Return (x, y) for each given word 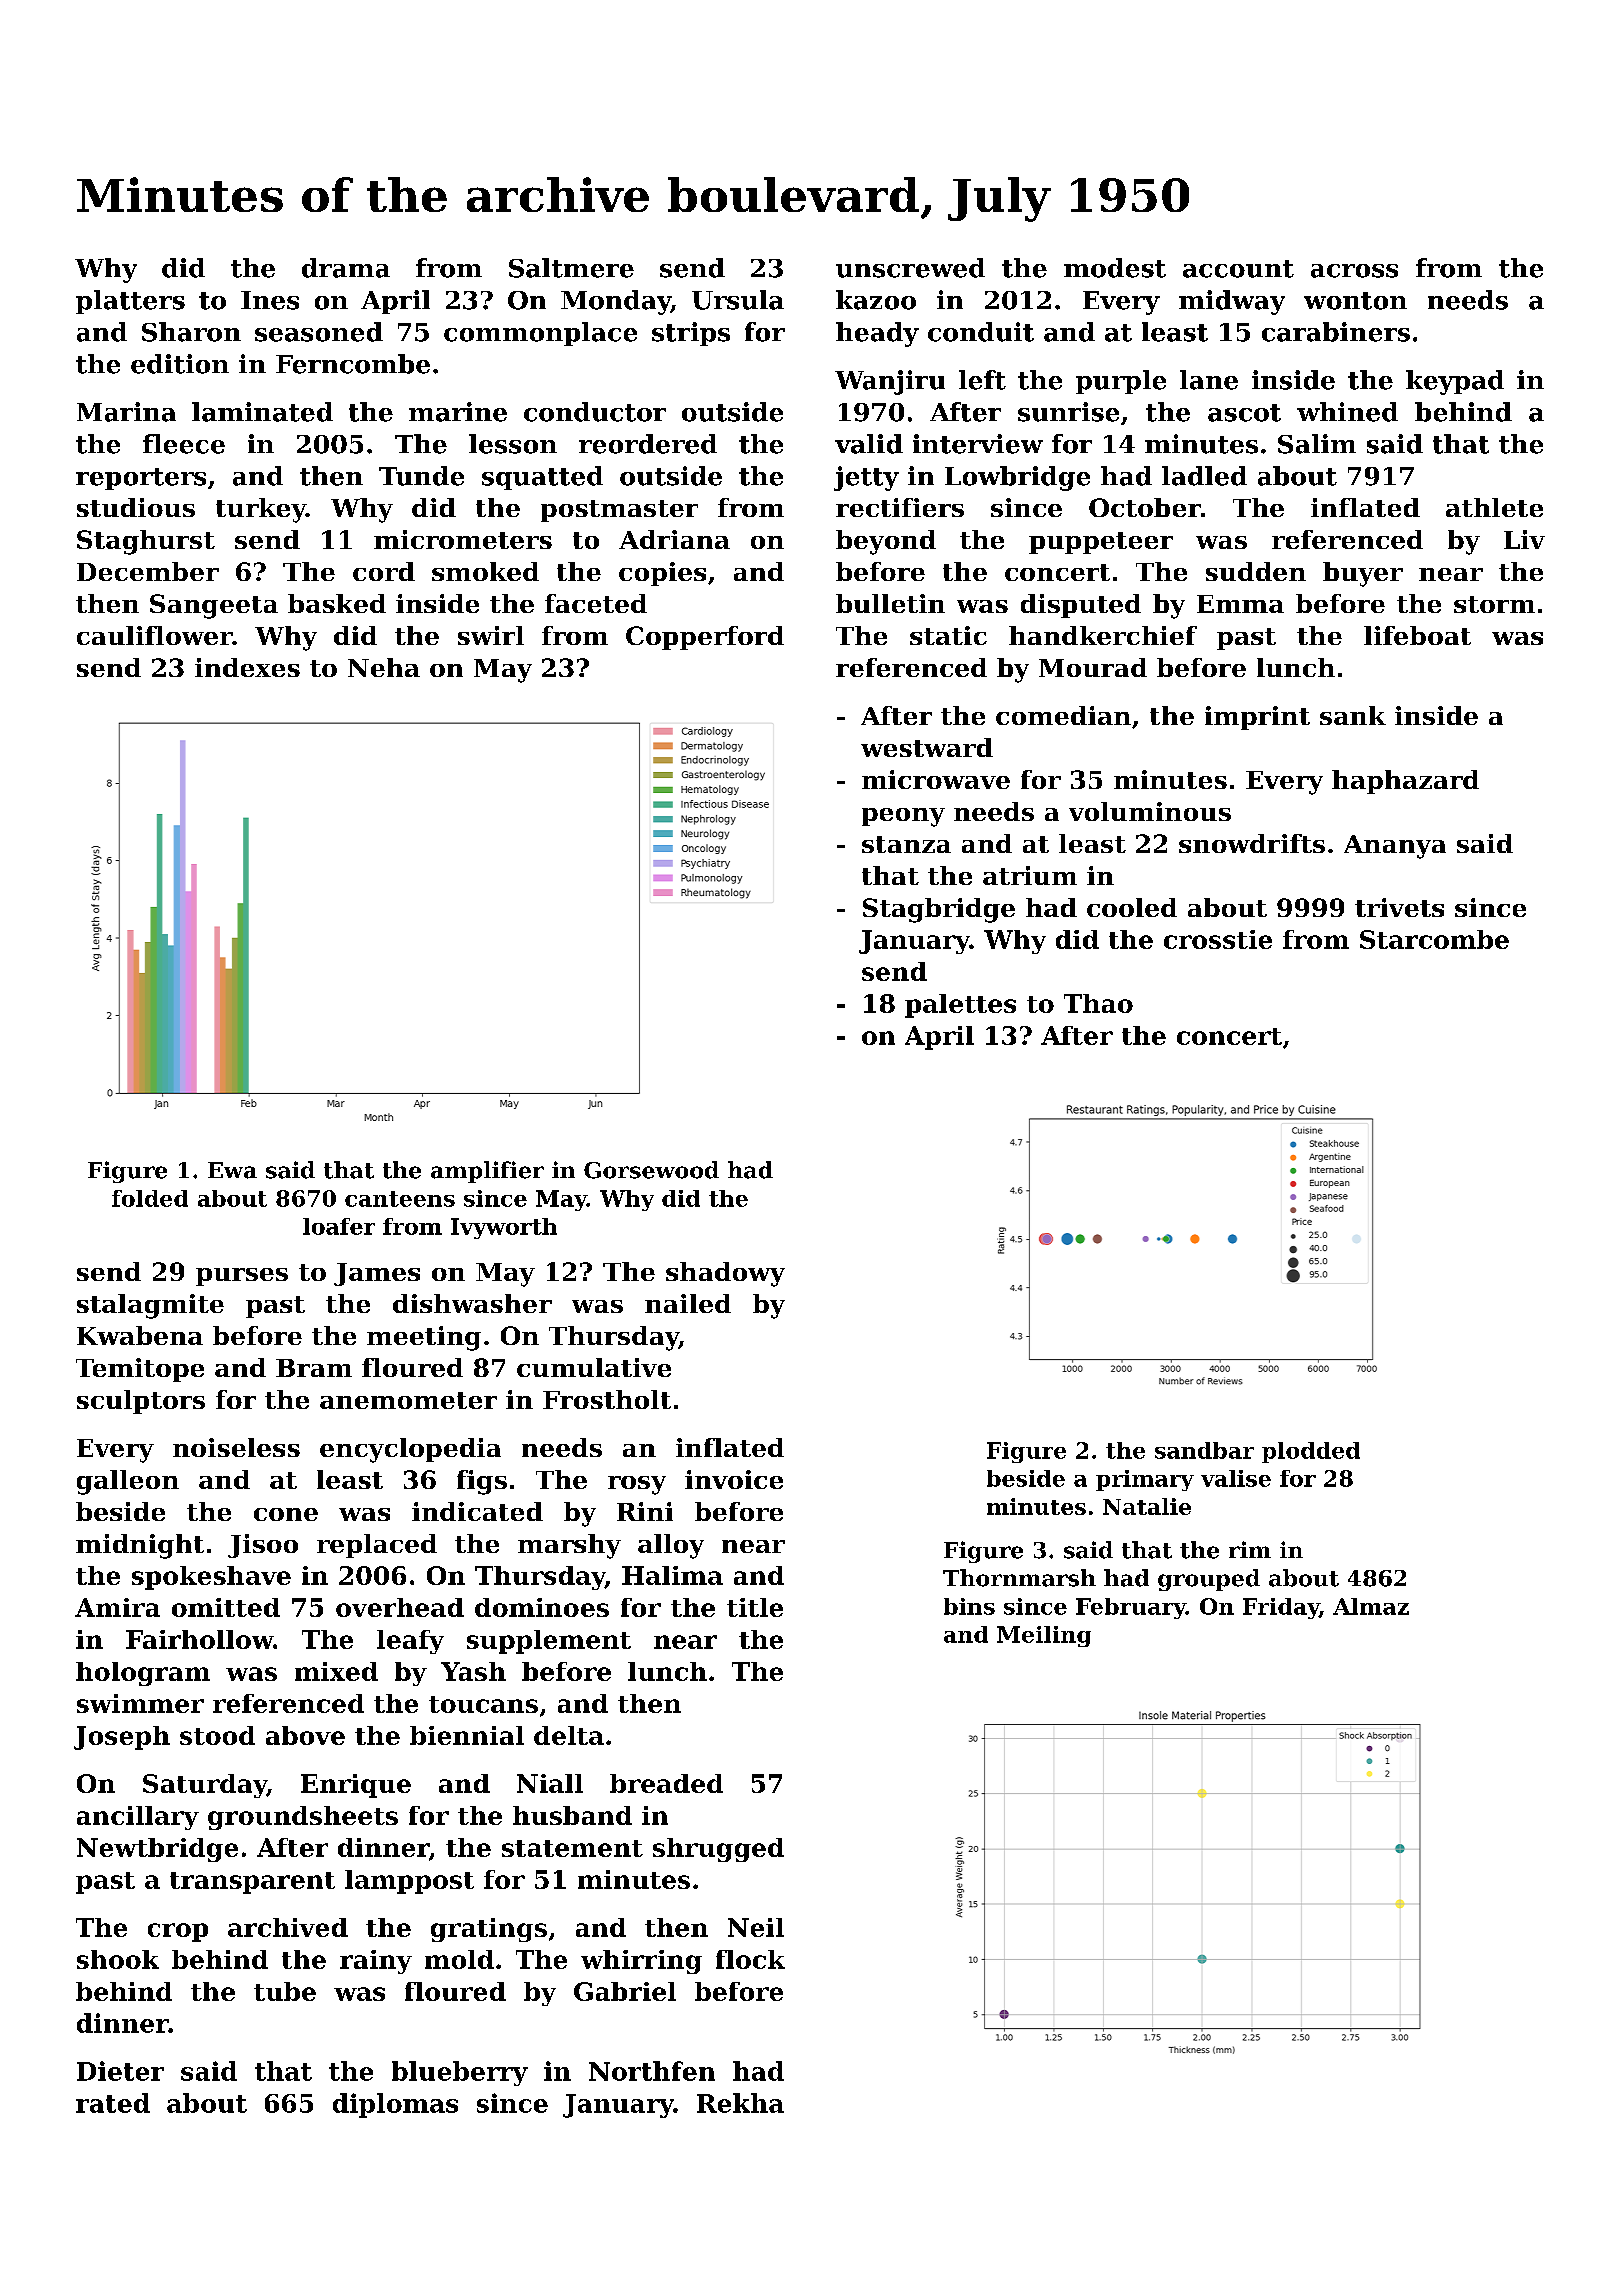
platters (130, 302)
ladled (1204, 476)
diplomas (395, 2105)
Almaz (1371, 1606)
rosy (637, 1485)
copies (662, 574)
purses (242, 1277)
